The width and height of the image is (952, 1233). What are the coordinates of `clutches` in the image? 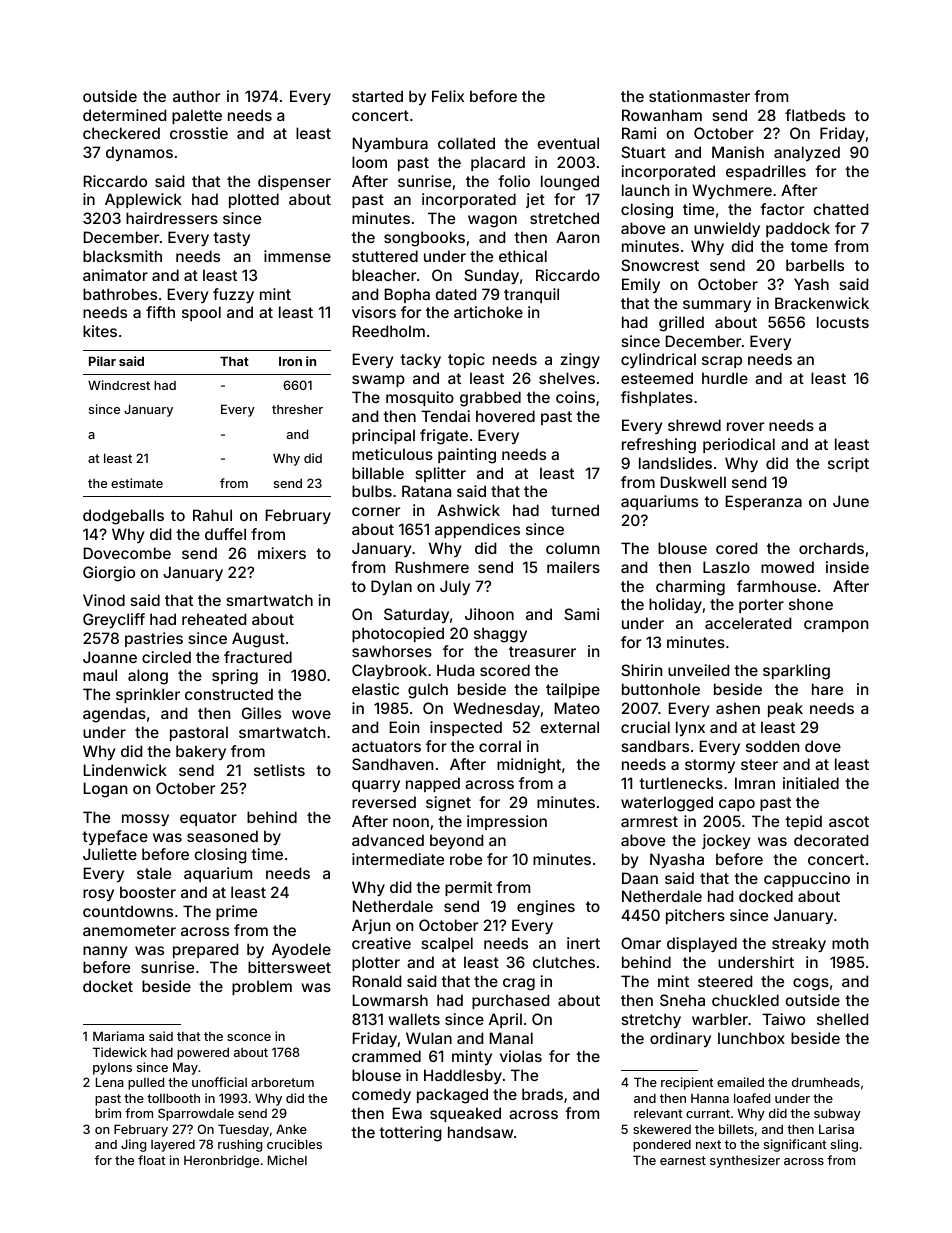 It's located at (564, 962).
